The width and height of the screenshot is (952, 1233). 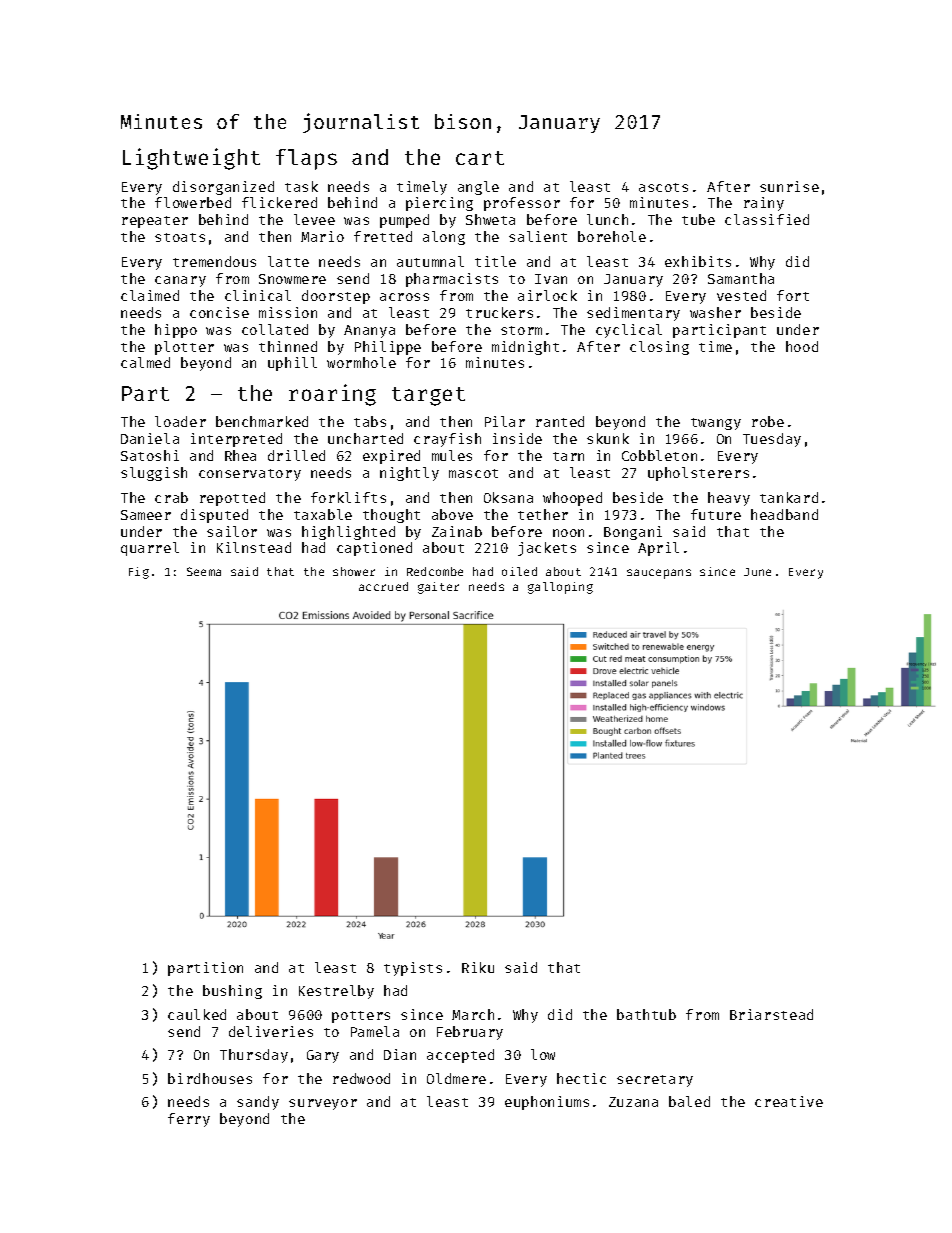 I want to click on stoats, so click(x=180, y=237).
